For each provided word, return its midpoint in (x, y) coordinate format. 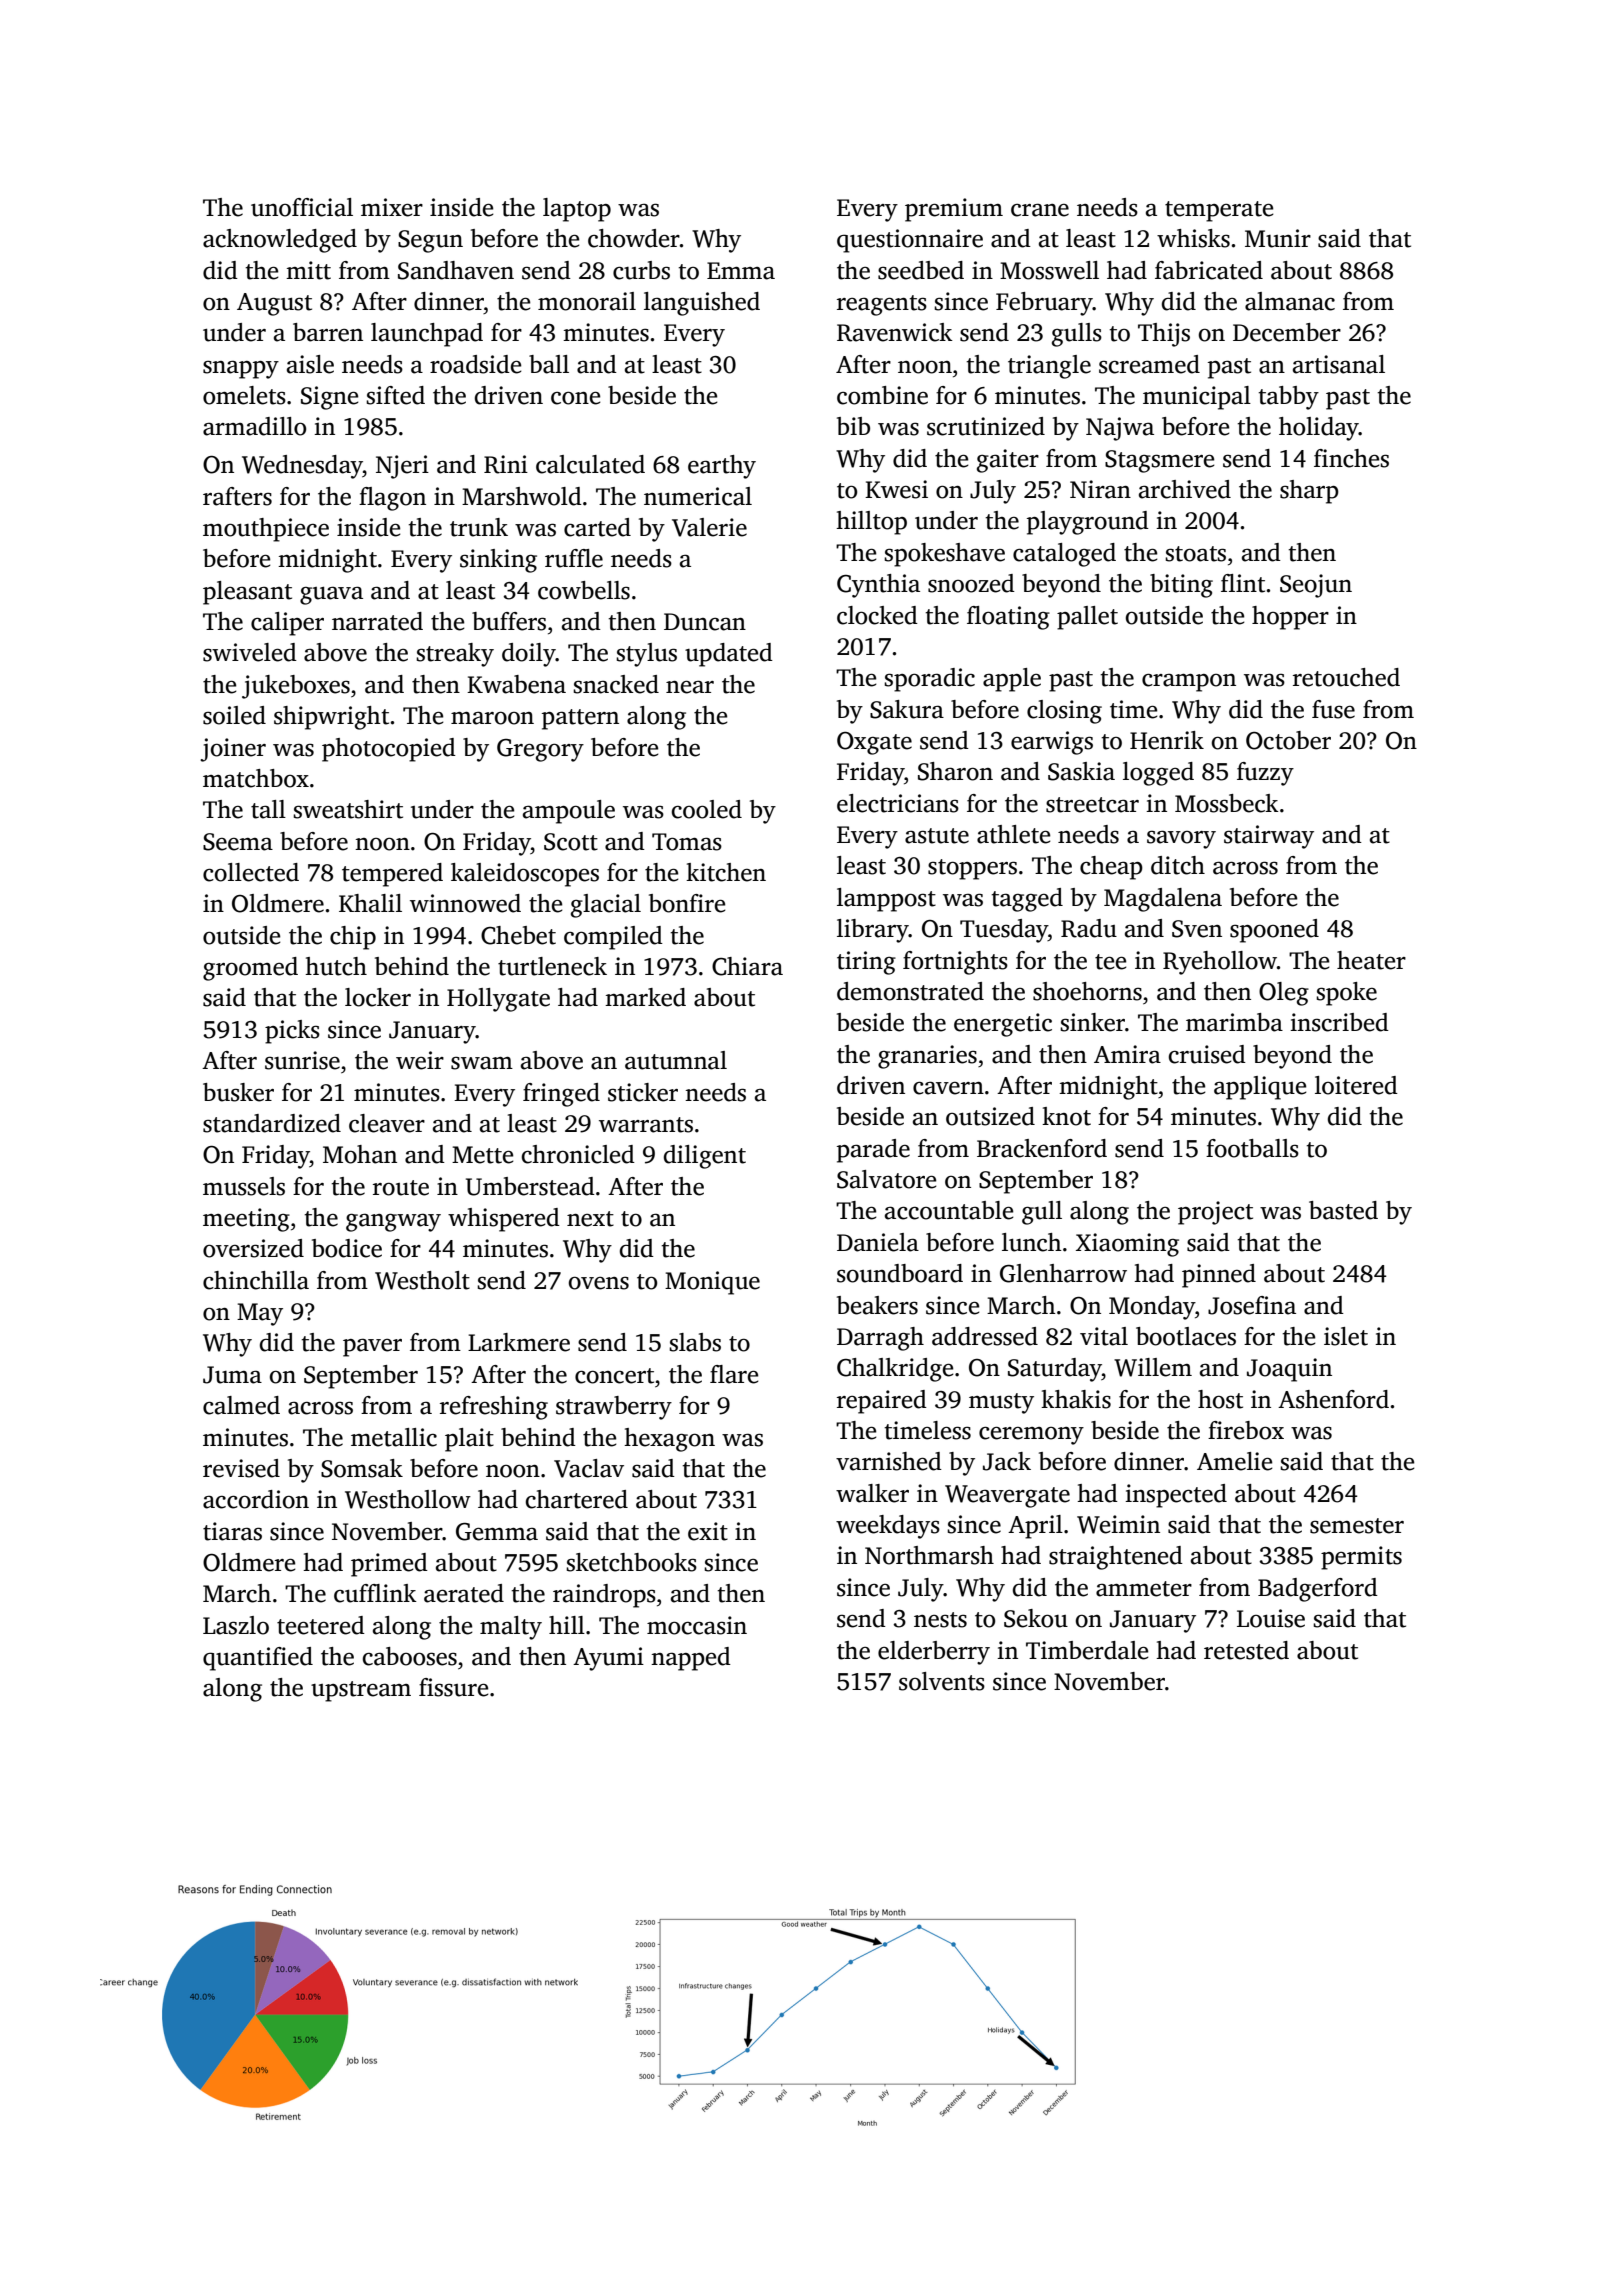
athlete (1013, 834)
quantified (258, 1659)
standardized (272, 1123)
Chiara (747, 966)
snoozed (971, 583)
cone (575, 398)
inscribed (1339, 1022)
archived (1185, 489)
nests (940, 1620)
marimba (1234, 1022)
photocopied (389, 750)
